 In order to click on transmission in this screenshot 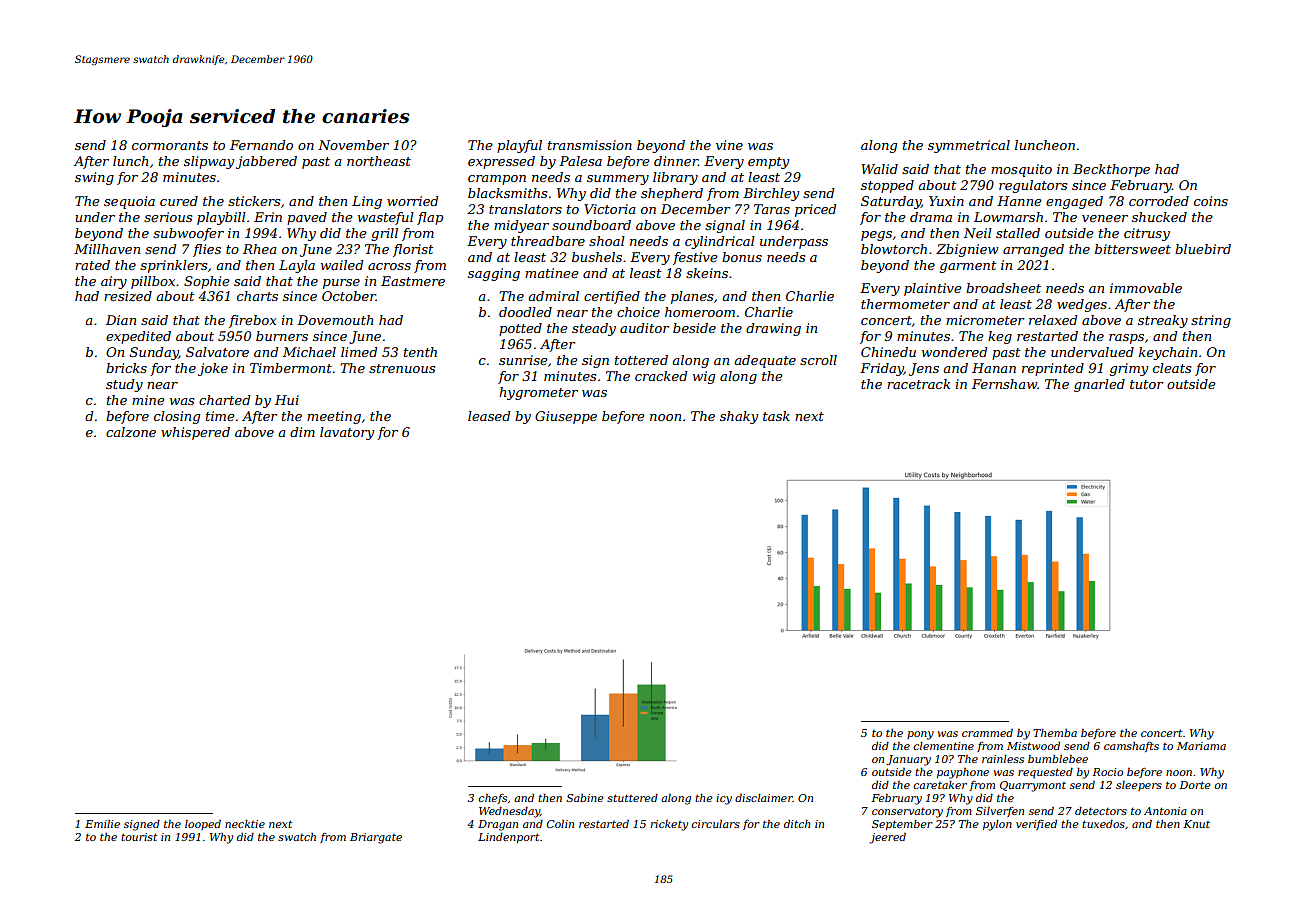, I will do `click(590, 145)`.
